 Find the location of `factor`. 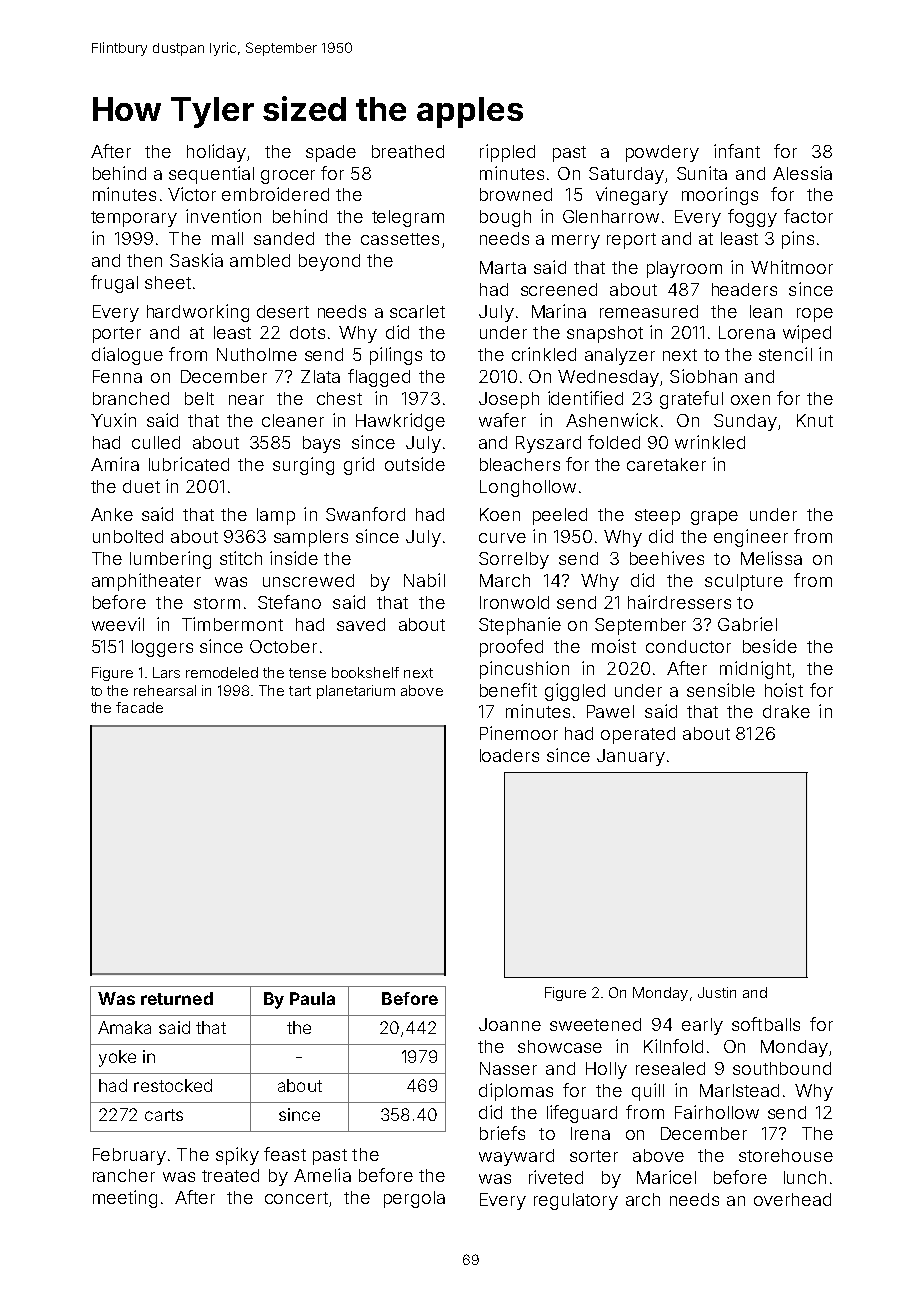

factor is located at coordinates (808, 216).
